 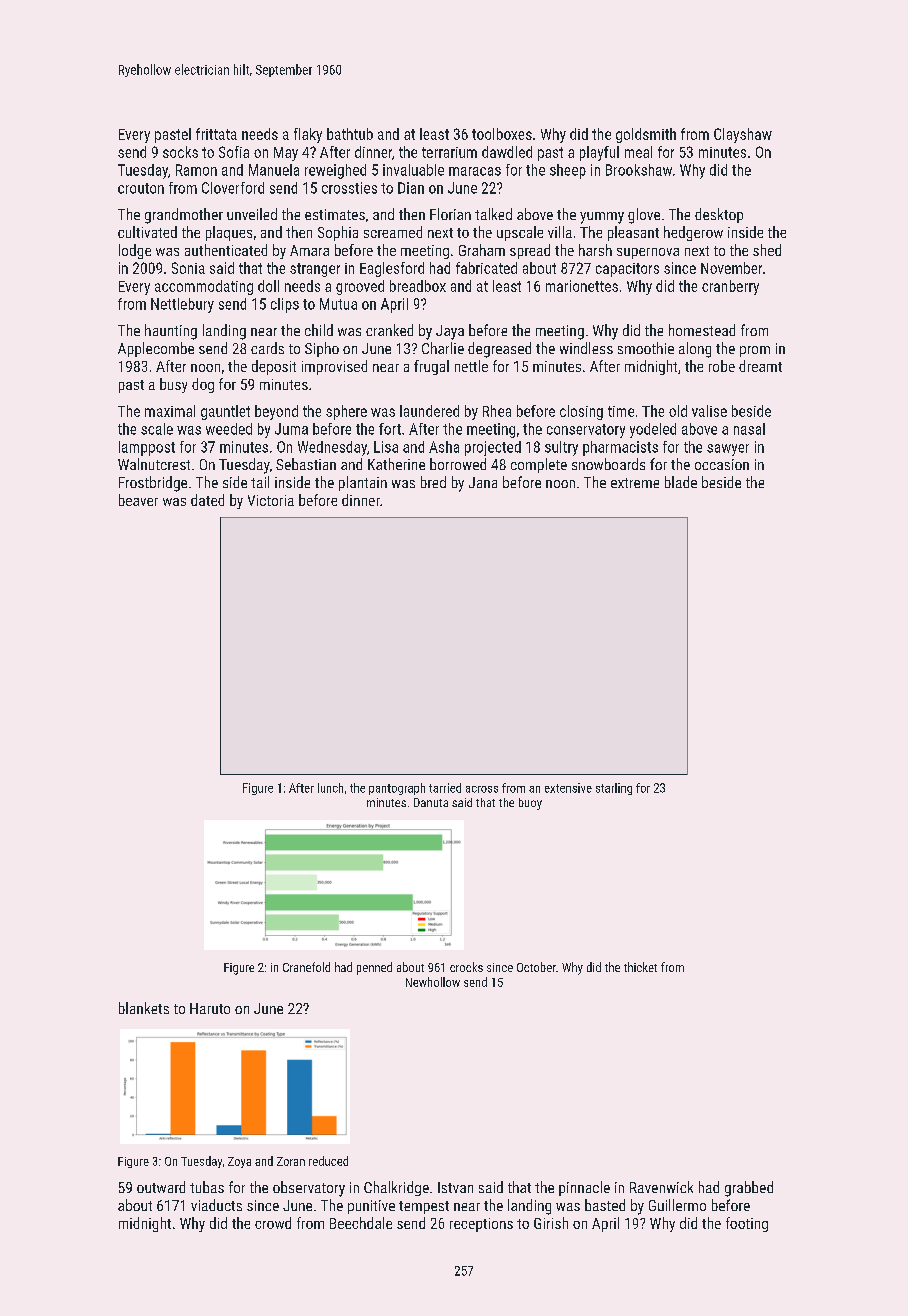 I want to click on thicket, so click(x=640, y=967).
